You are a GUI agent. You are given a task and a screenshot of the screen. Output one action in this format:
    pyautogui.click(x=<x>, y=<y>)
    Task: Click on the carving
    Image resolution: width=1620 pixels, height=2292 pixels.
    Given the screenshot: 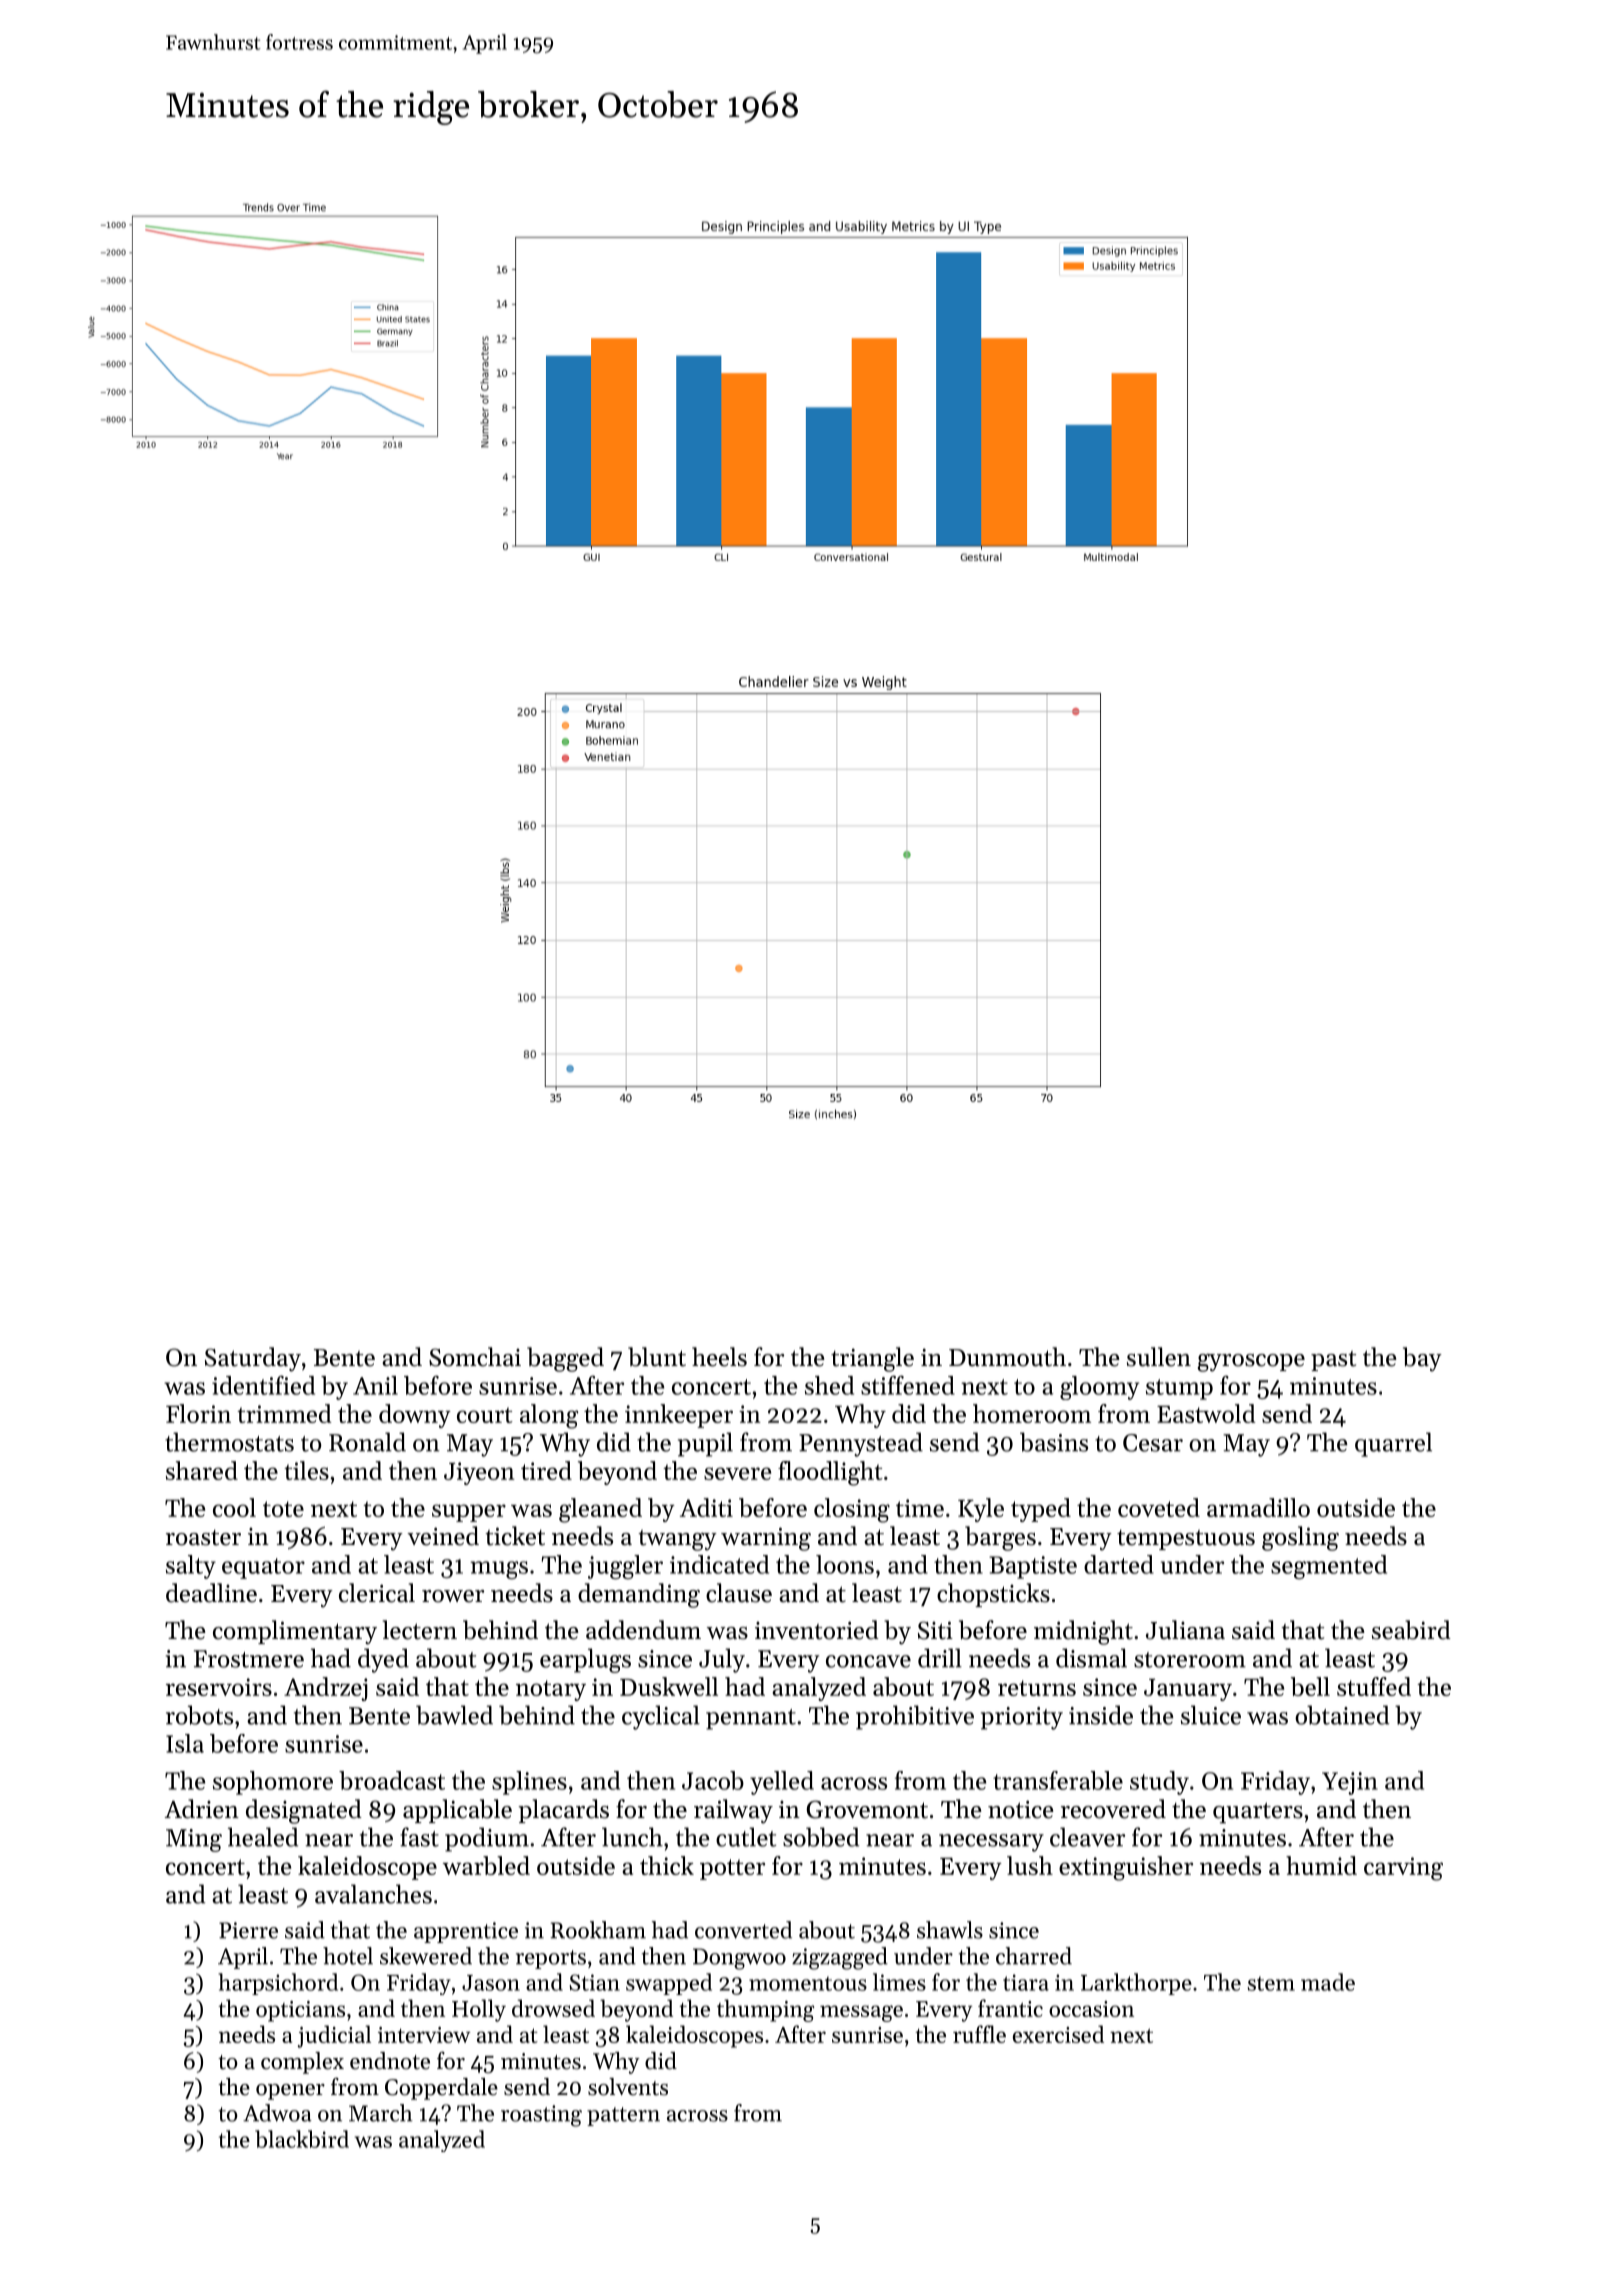 What is the action you would take?
    pyautogui.click(x=1403, y=1869)
